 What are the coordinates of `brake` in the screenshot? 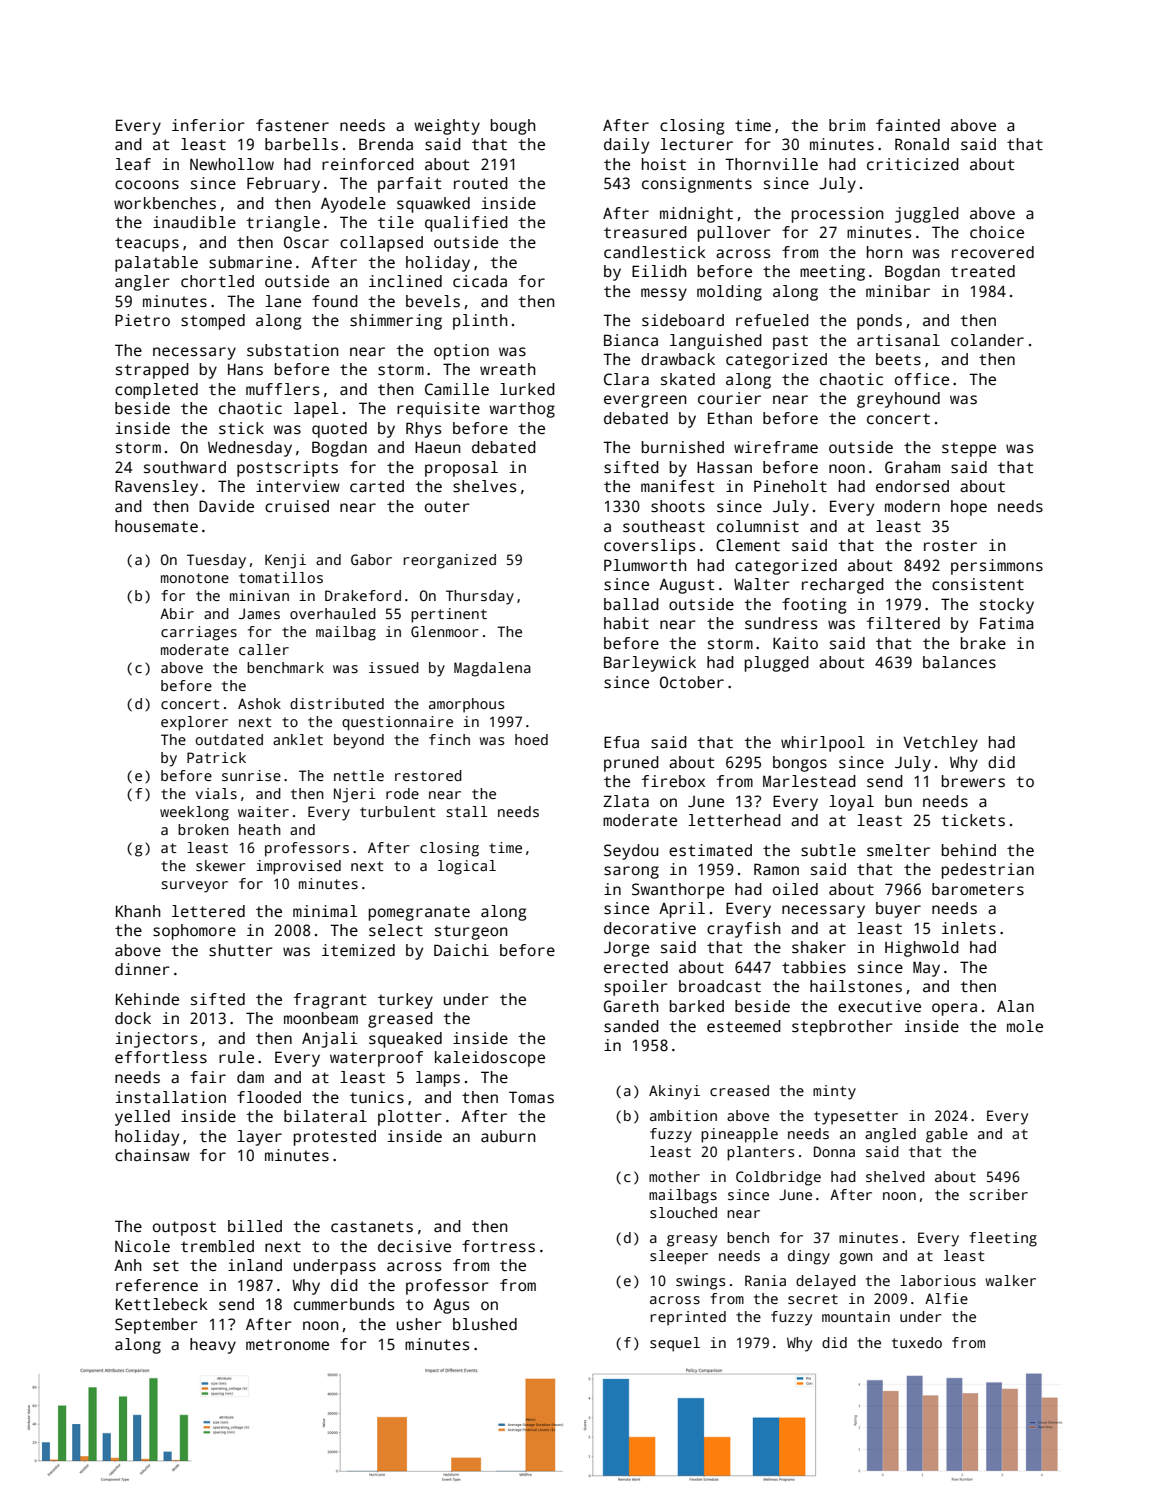 It's located at (983, 643).
